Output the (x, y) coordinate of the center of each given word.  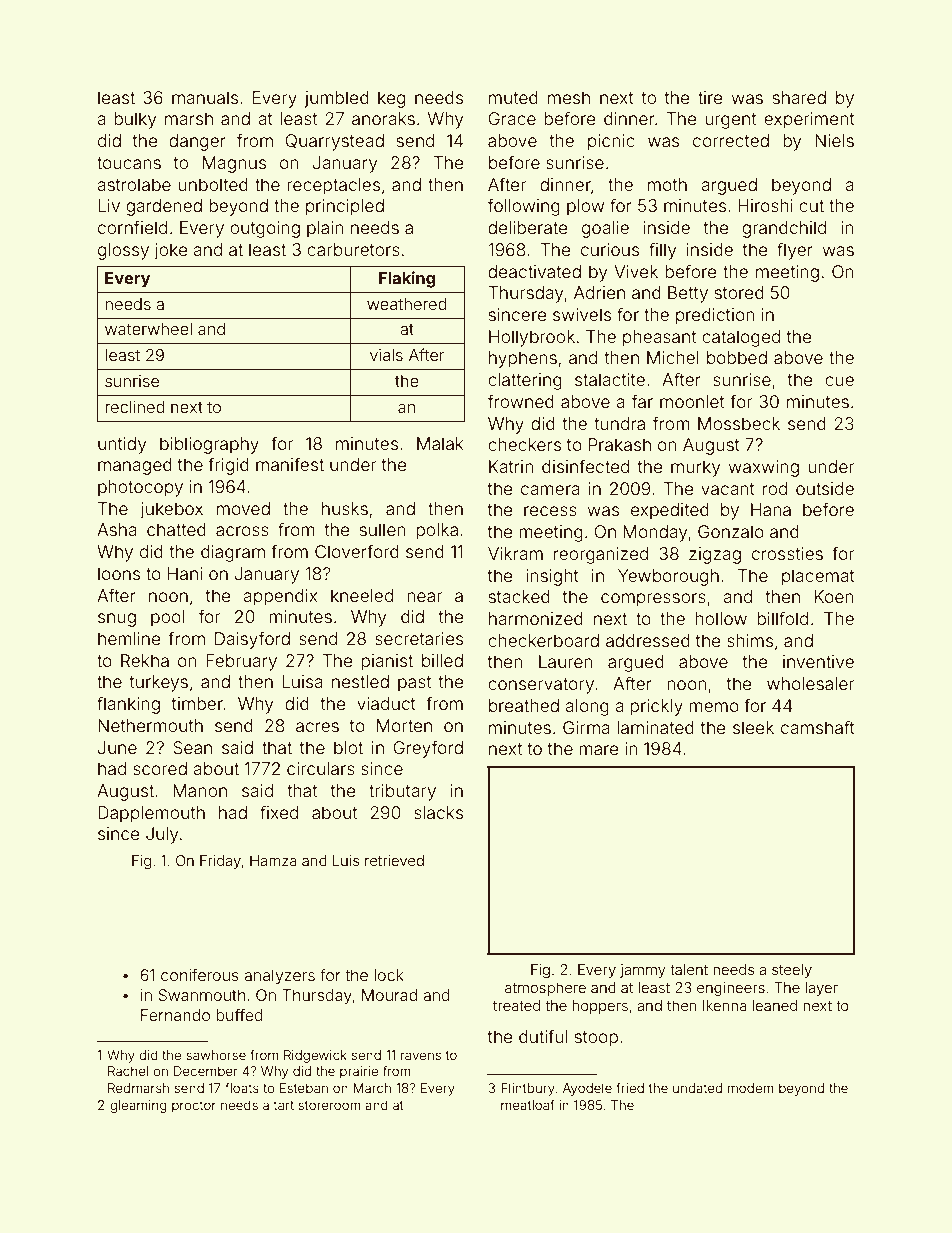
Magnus (234, 164)
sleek (753, 727)
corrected (731, 140)
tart (283, 1105)
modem (751, 1088)
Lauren (566, 661)
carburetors (353, 249)
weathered (407, 304)
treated (516, 1005)
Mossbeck (739, 423)
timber (197, 703)
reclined (135, 407)
